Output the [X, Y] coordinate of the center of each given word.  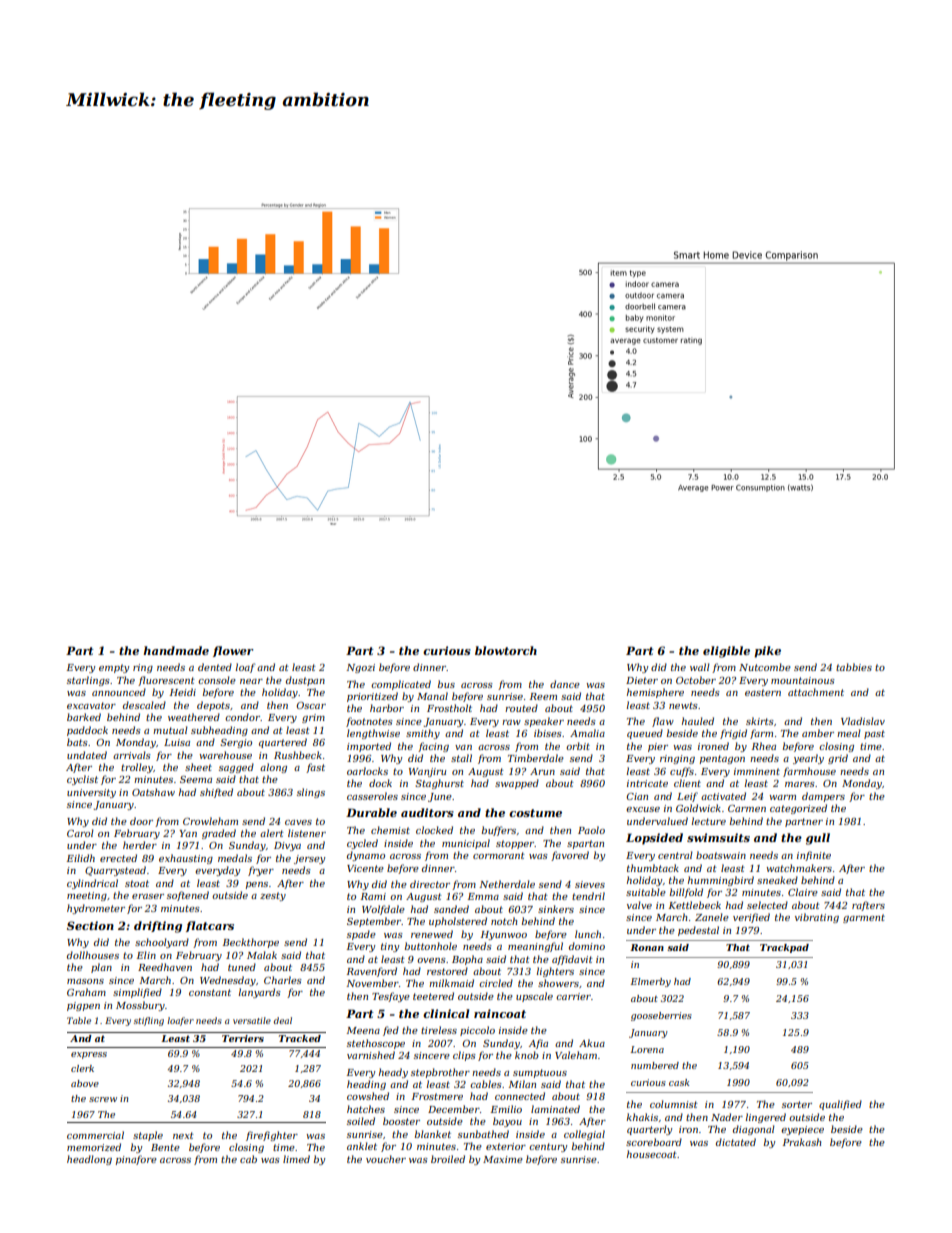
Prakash [802, 1142]
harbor [387, 708]
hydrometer [96, 909]
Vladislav [863, 721]
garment [864, 918]
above [85, 1083]
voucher [386, 1159]
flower [233, 651]
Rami [373, 896]
